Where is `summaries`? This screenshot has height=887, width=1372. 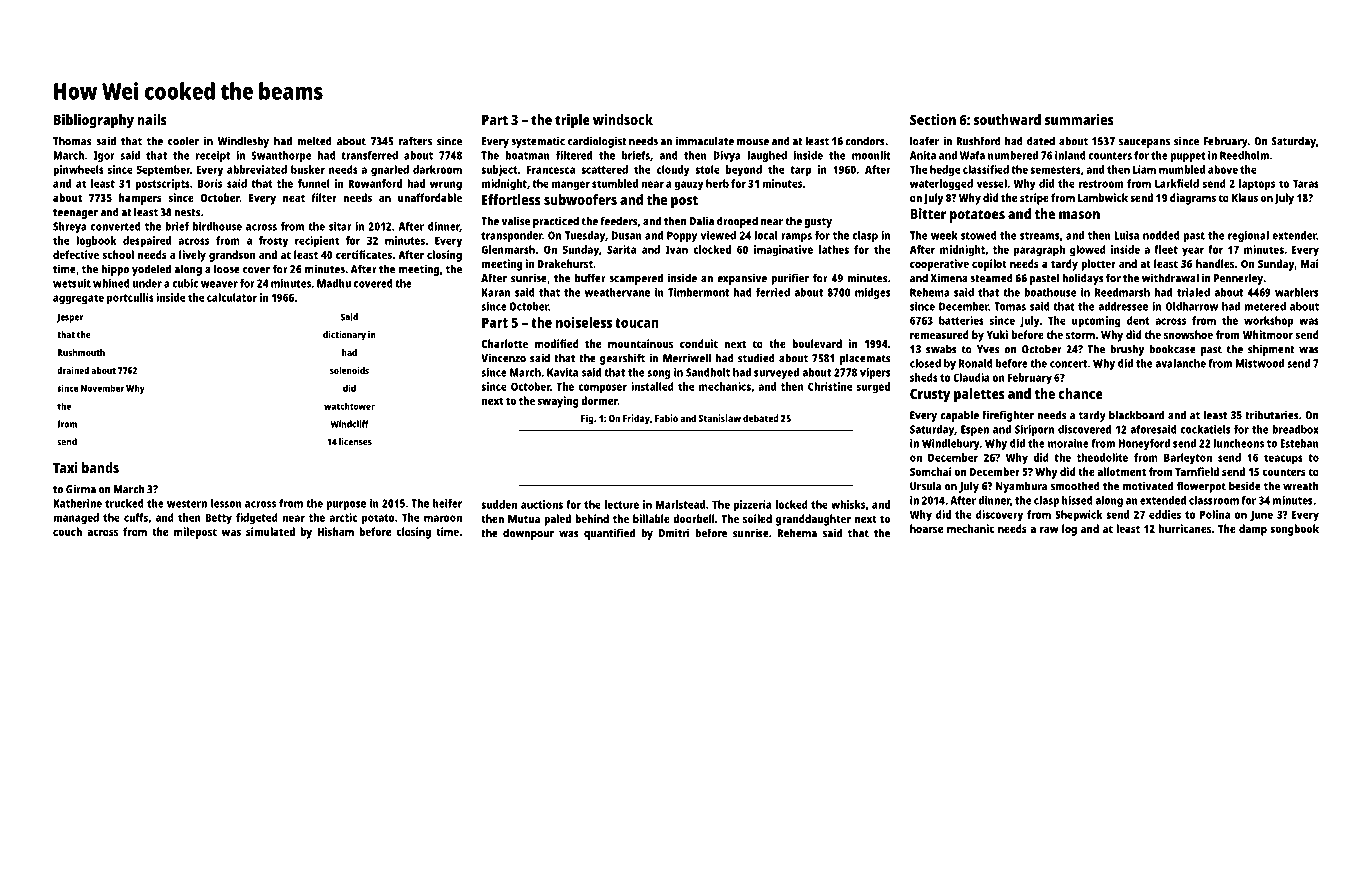 summaries is located at coordinates (1079, 119).
